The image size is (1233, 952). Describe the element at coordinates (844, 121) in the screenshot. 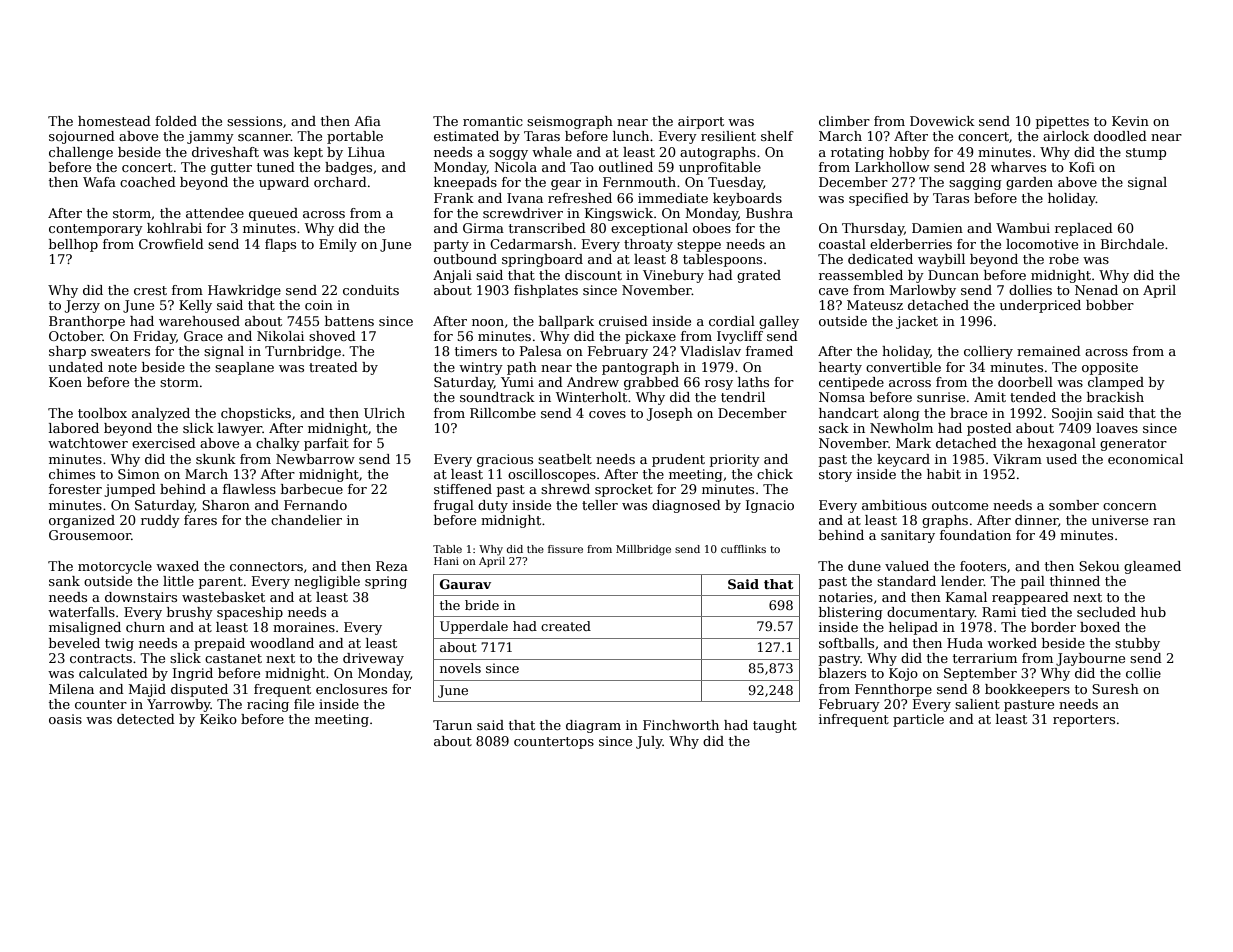

I see `climber` at that location.
